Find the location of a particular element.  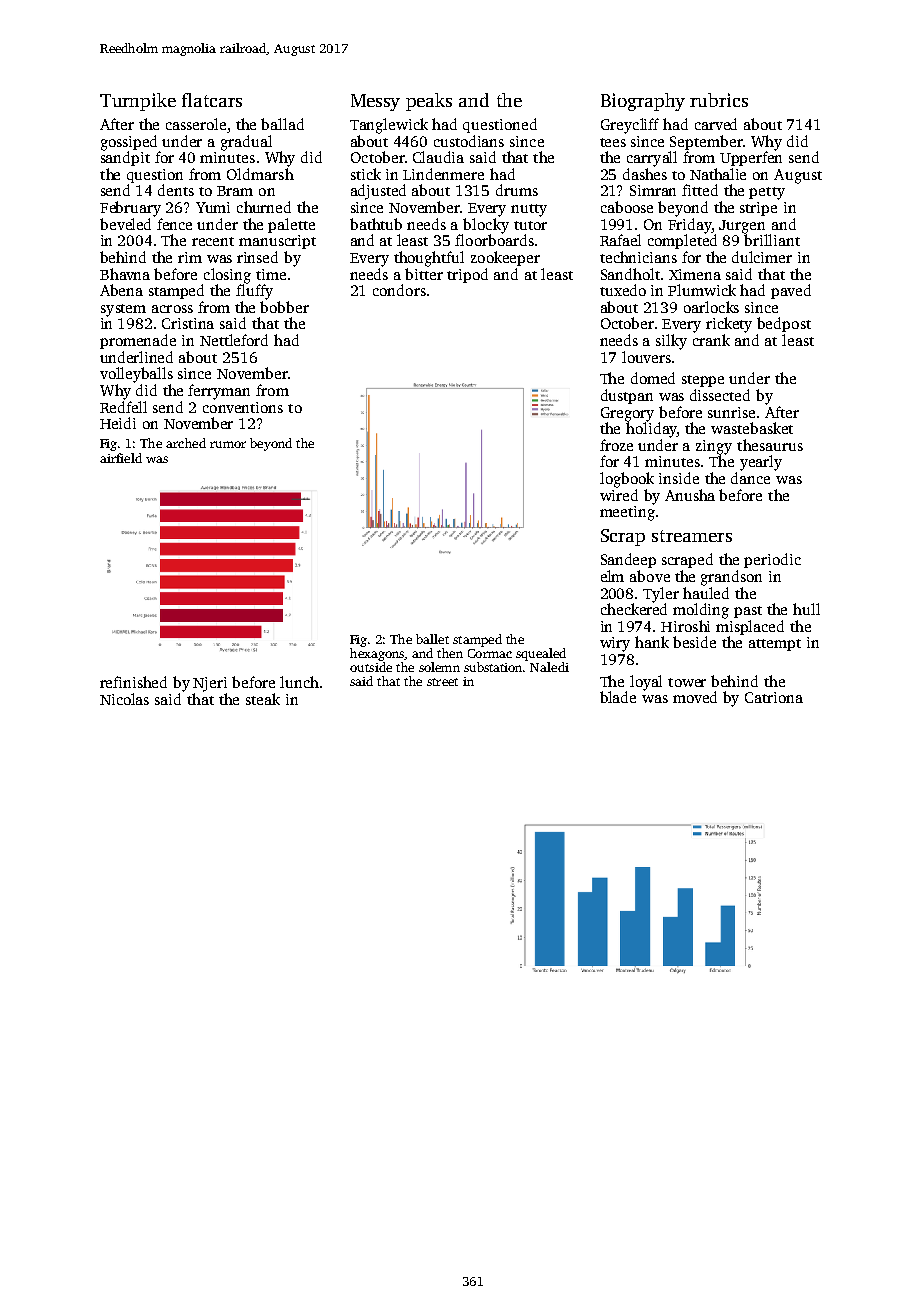

casserole is located at coordinates (196, 124).
